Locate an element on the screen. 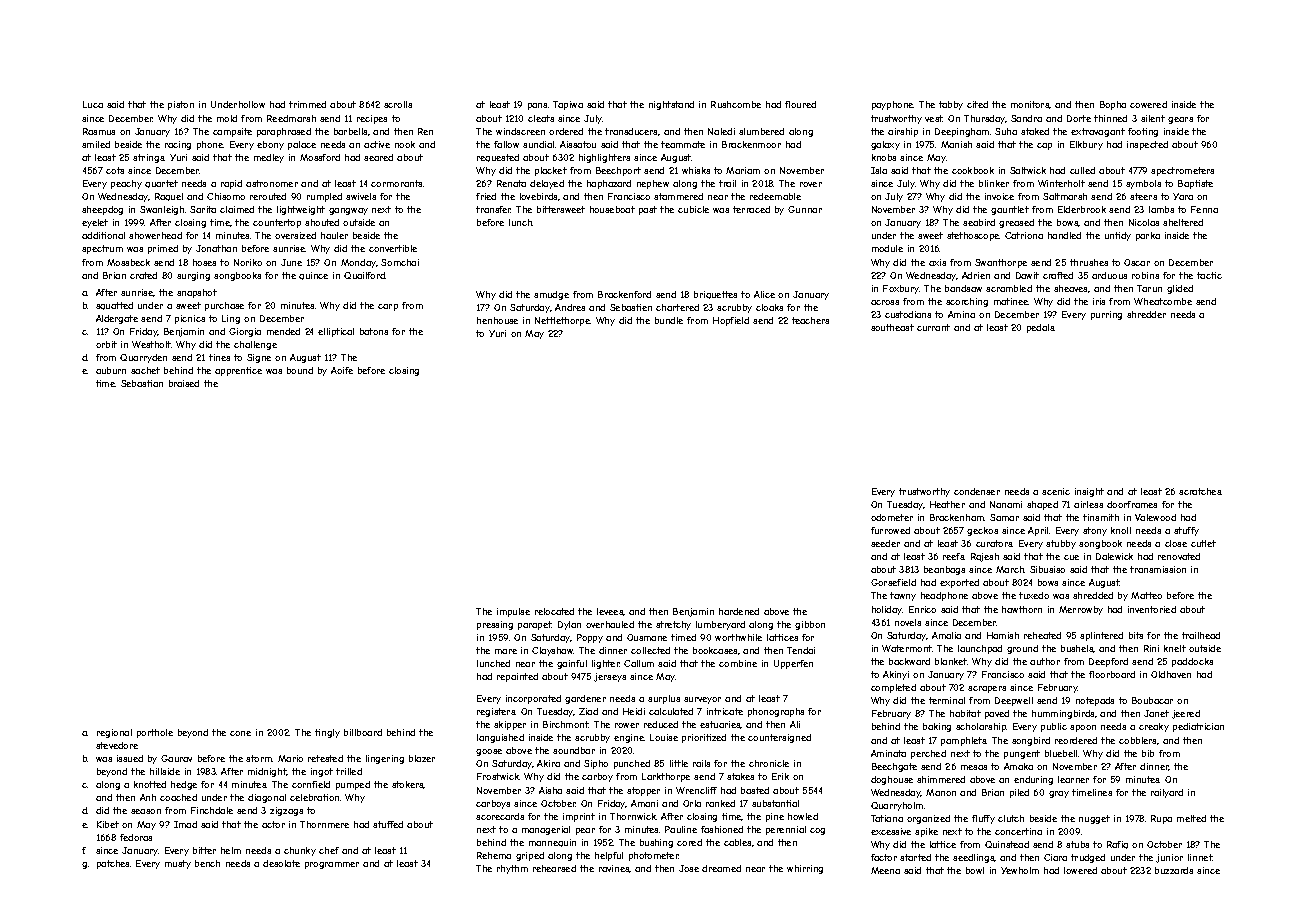 The width and height of the screenshot is (1308, 924). cone is located at coordinates (240, 733).
